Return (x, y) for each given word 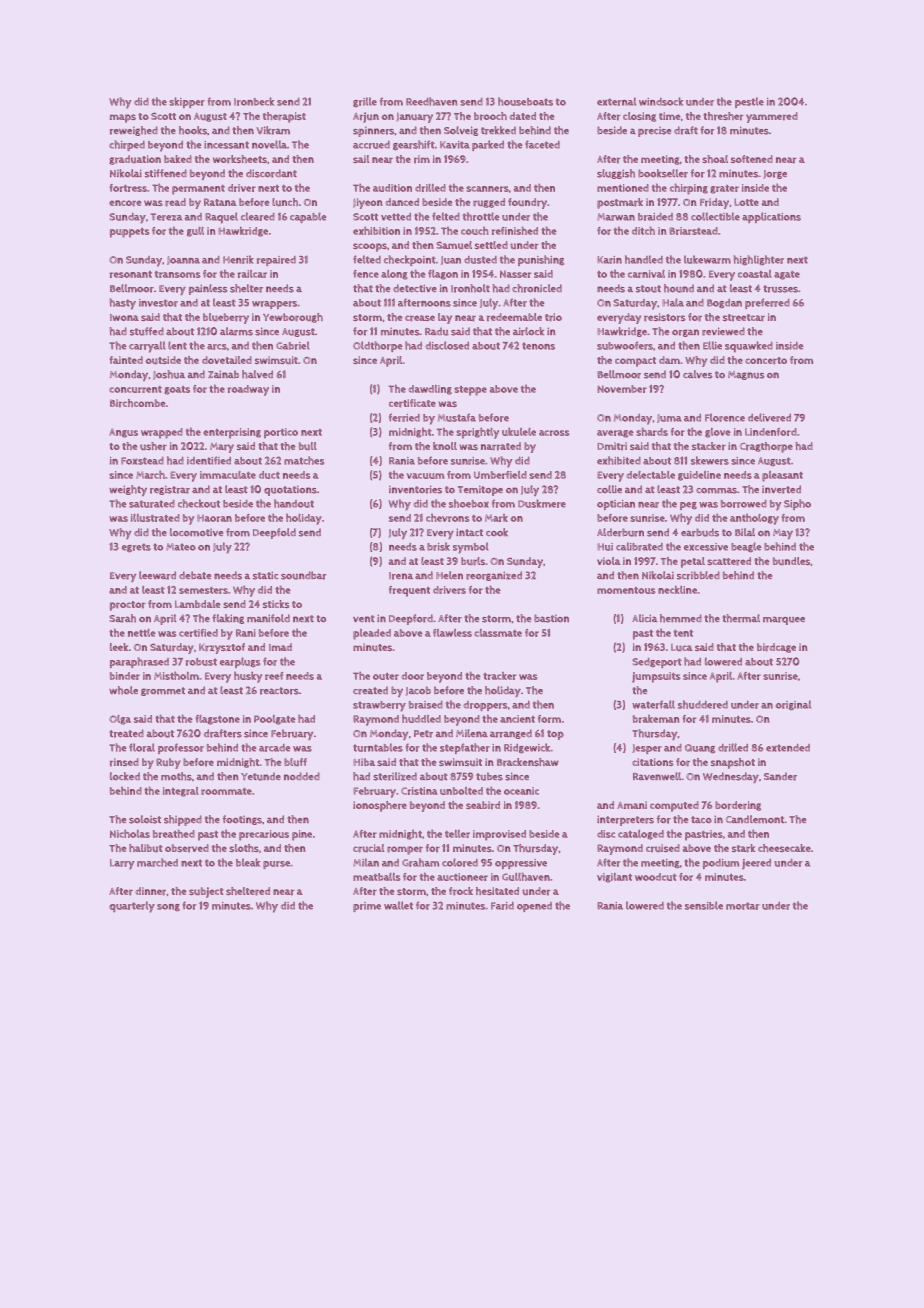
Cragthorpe (766, 447)
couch (474, 231)
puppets (129, 233)
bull (308, 446)
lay (445, 318)
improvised (499, 835)
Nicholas (130, 833)
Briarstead (693, 231)
